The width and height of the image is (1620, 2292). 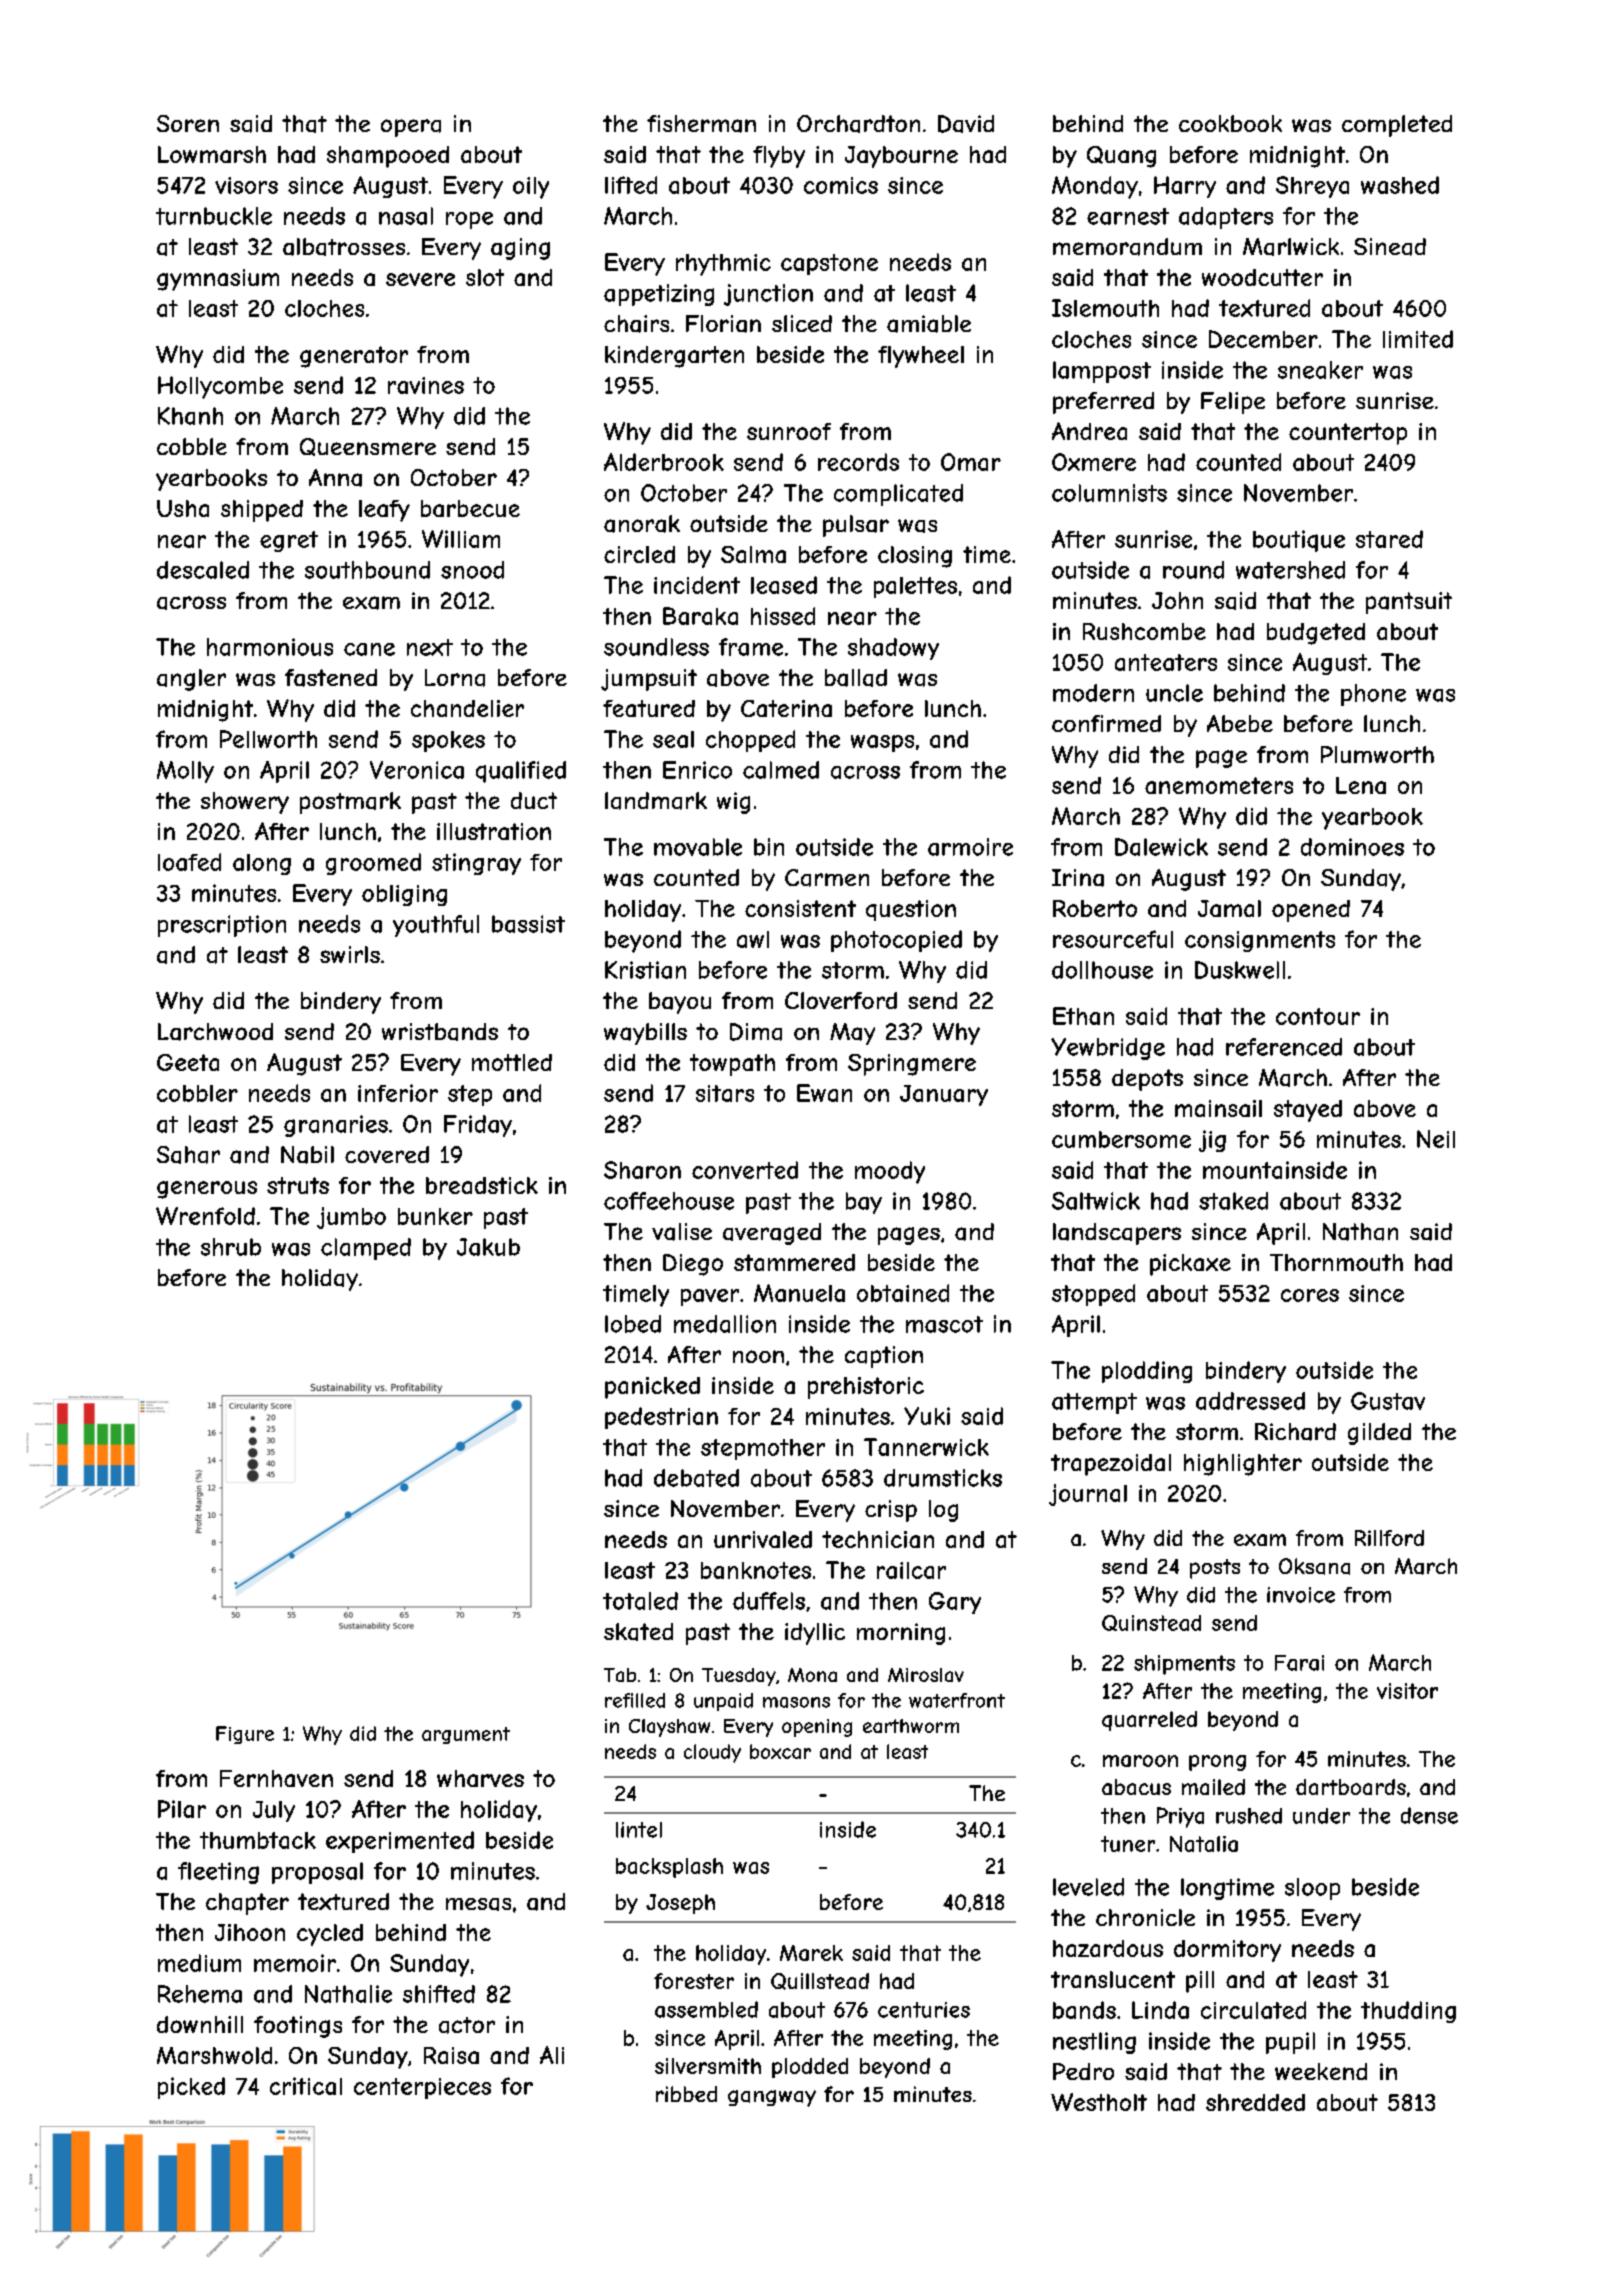 I want to click on Figure, so click(x=245, y=1735).
